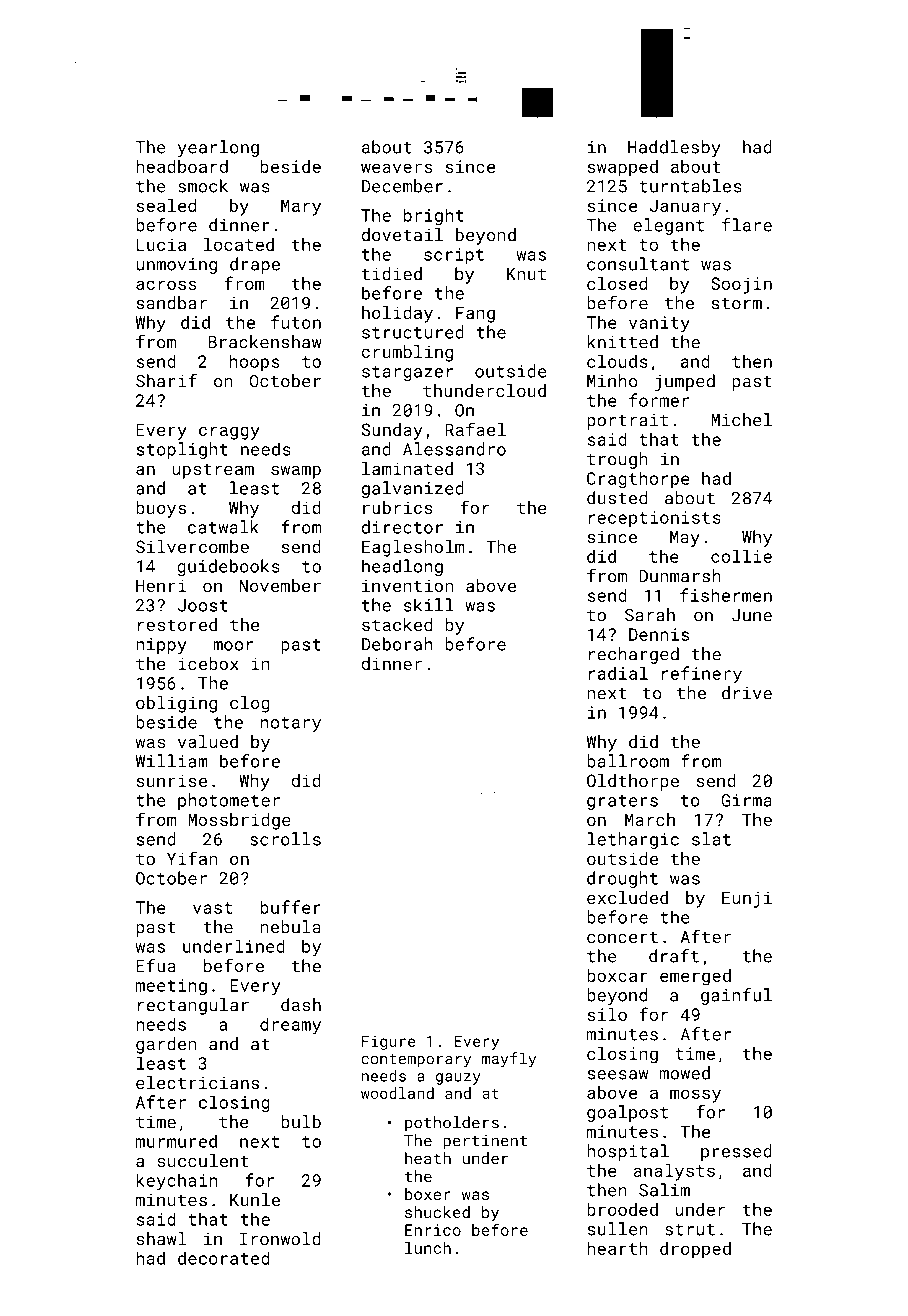 This screenshot has height=1316, width=908. What do you see at coordinates (161, 244) in the screenshot?
I see `Lucia` at bounding box center [161, 244].
